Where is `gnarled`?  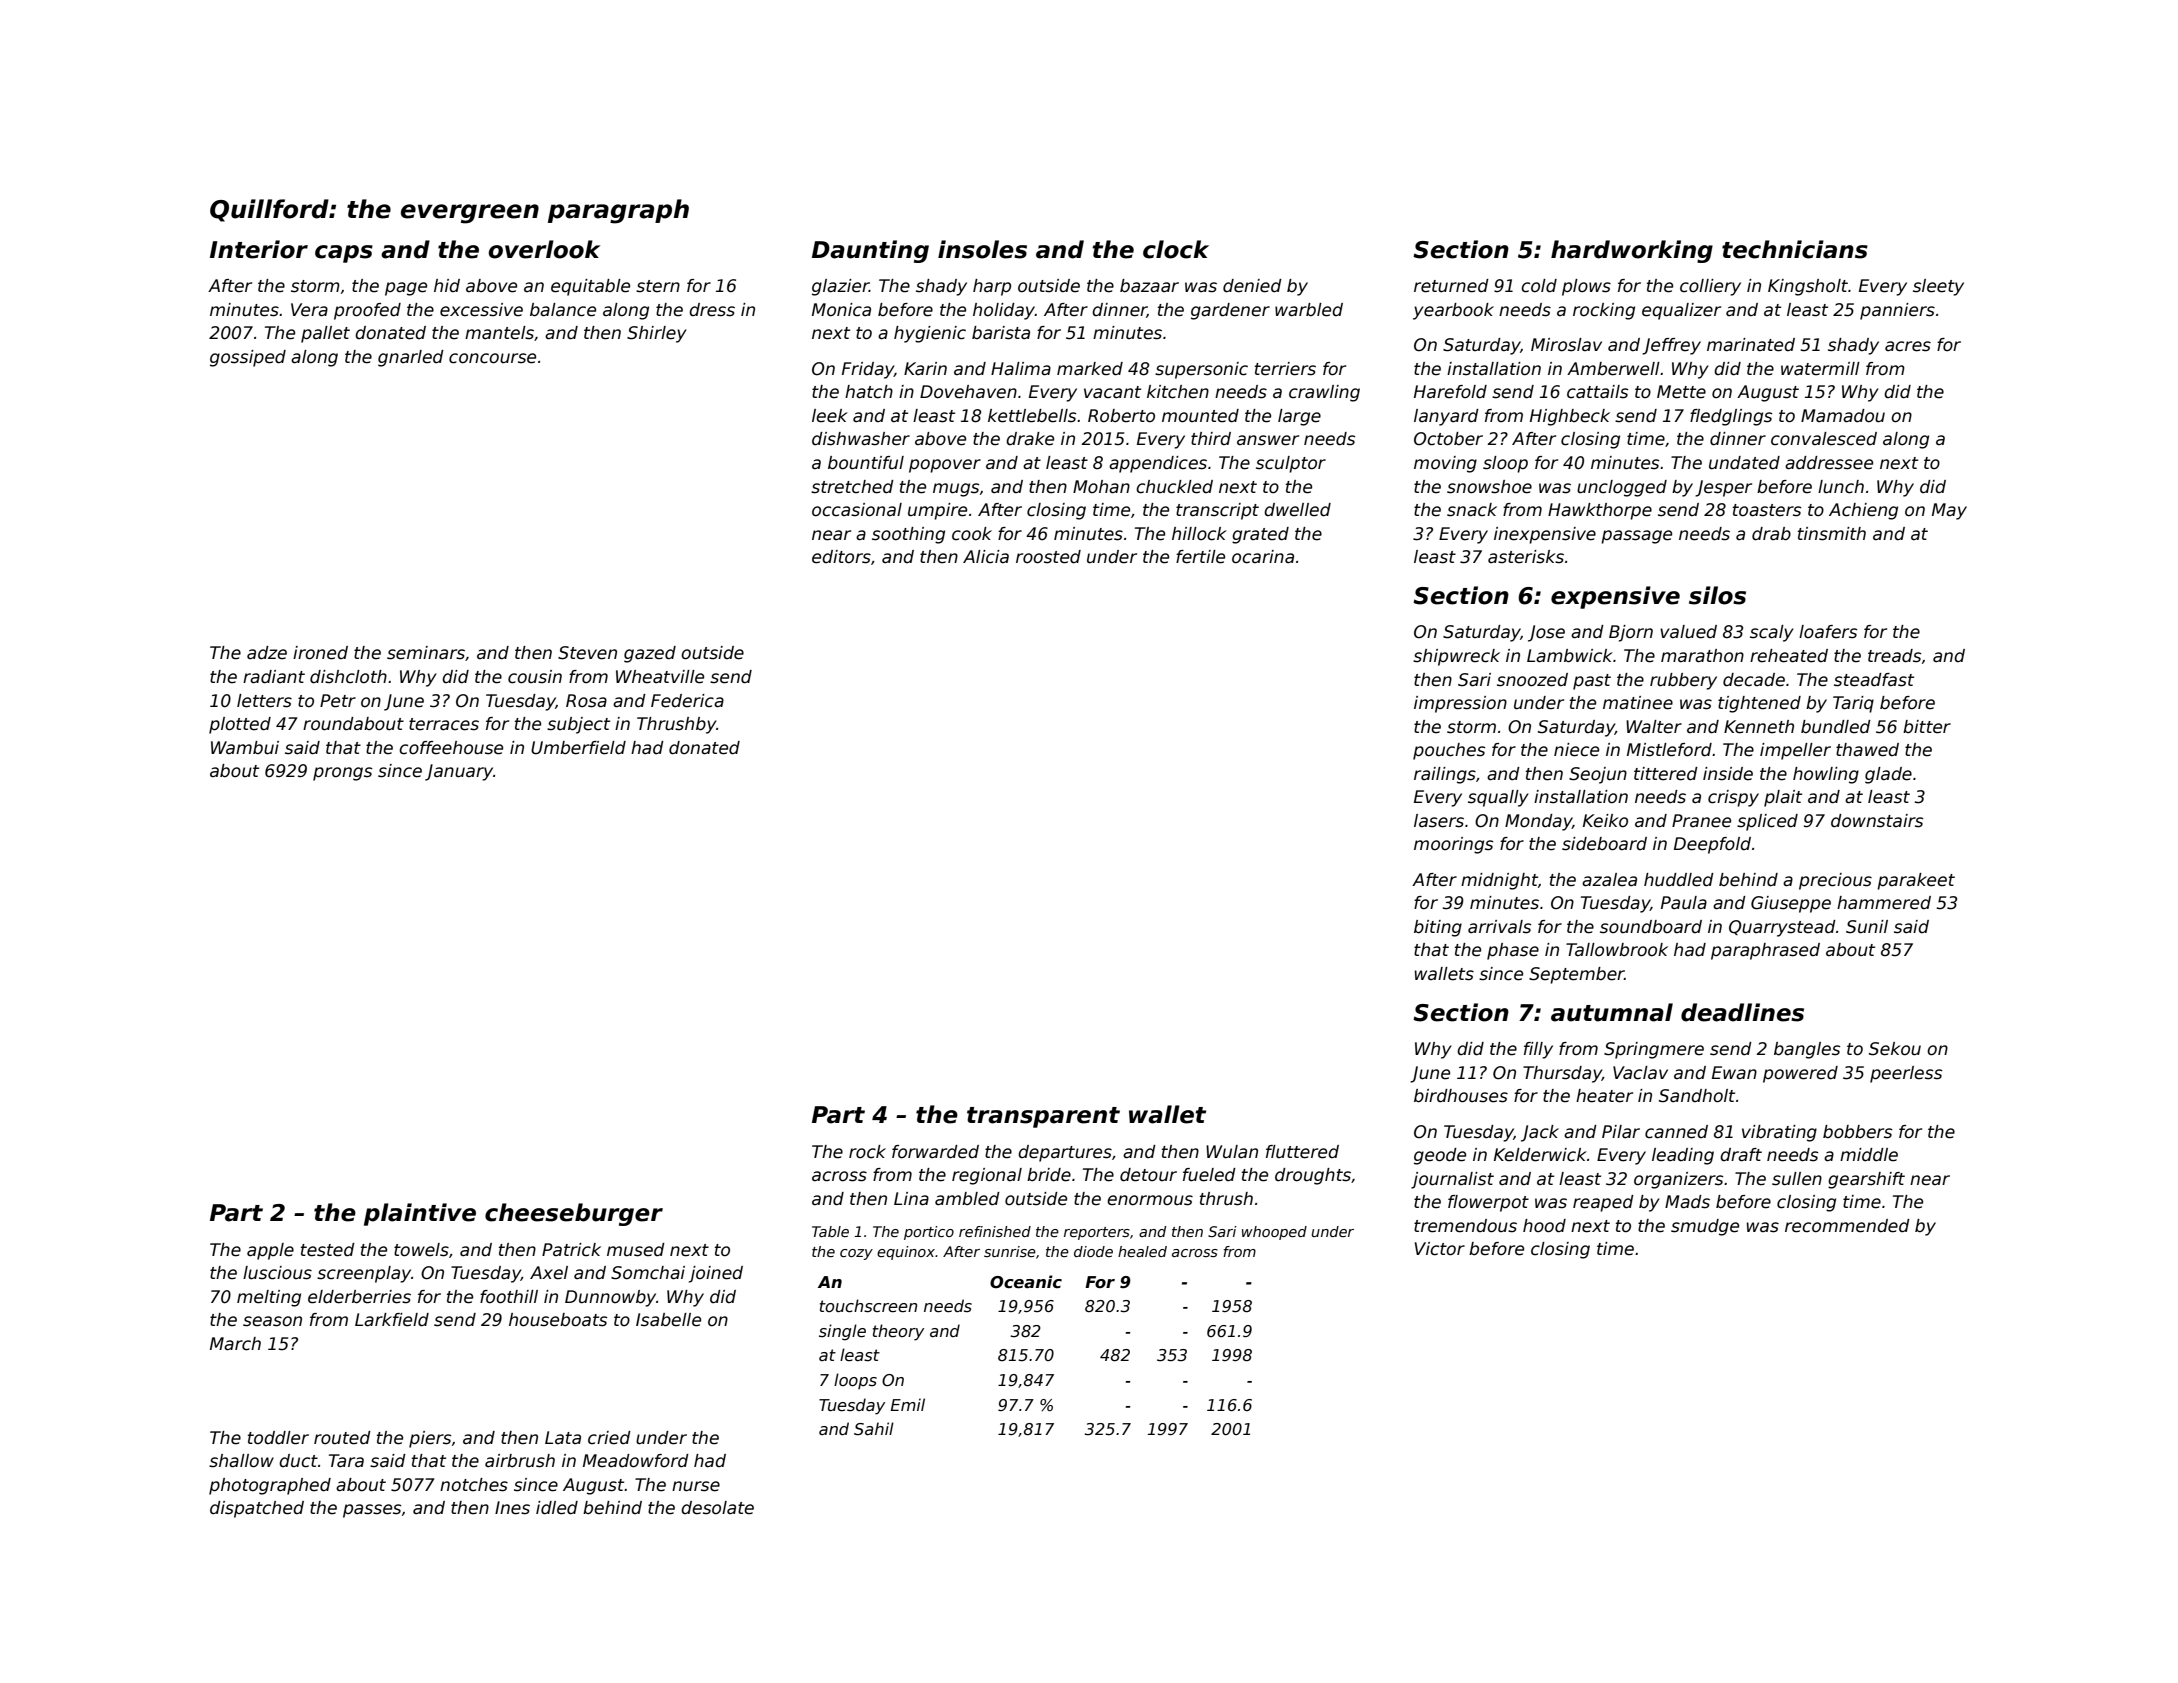 gnarled is located at coordinates (411, 358).
